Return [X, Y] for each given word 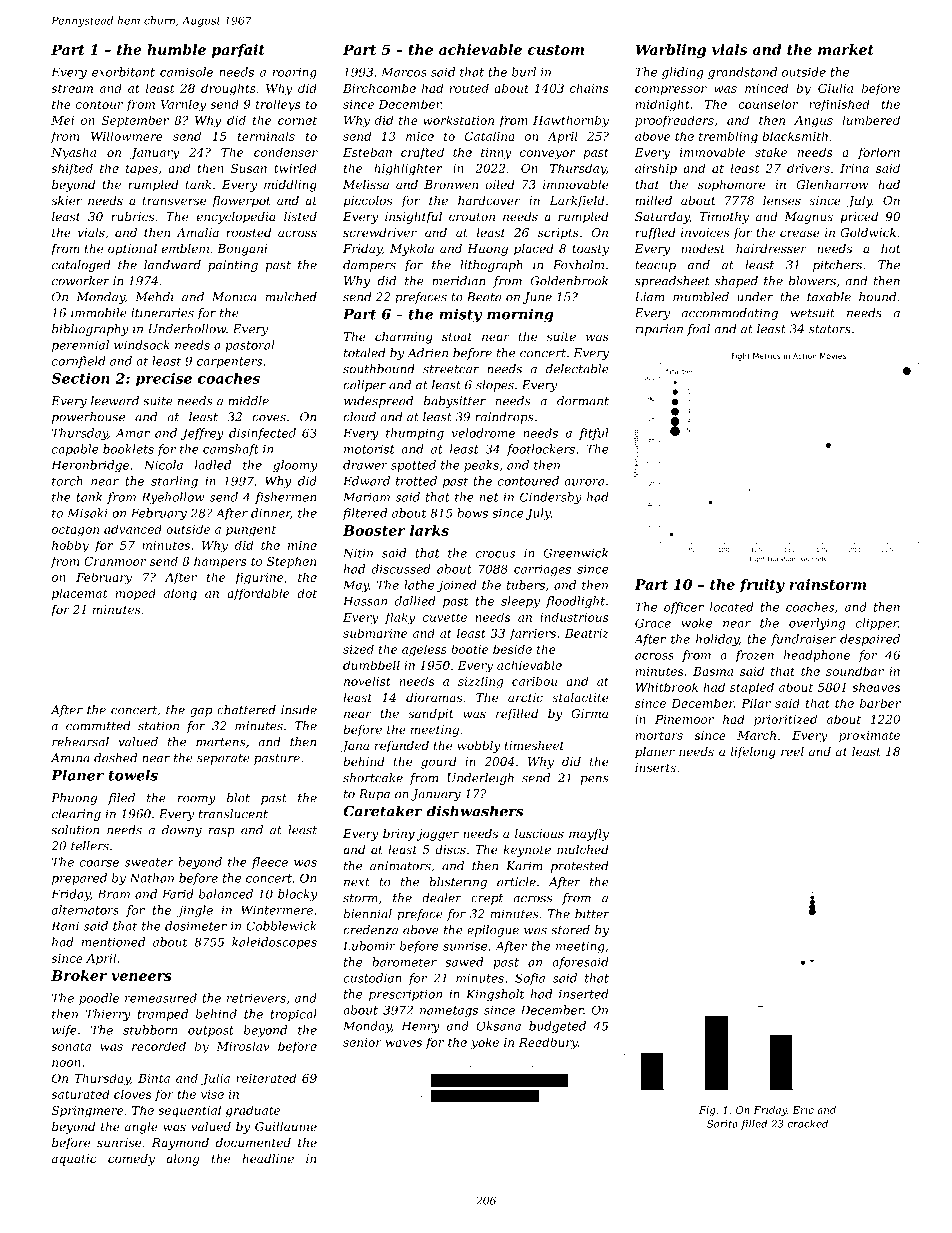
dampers [369, 266]
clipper [877, 624]
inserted [583, 994]
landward [172, 265]
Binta [154, 1078]
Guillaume [286, 1126]
